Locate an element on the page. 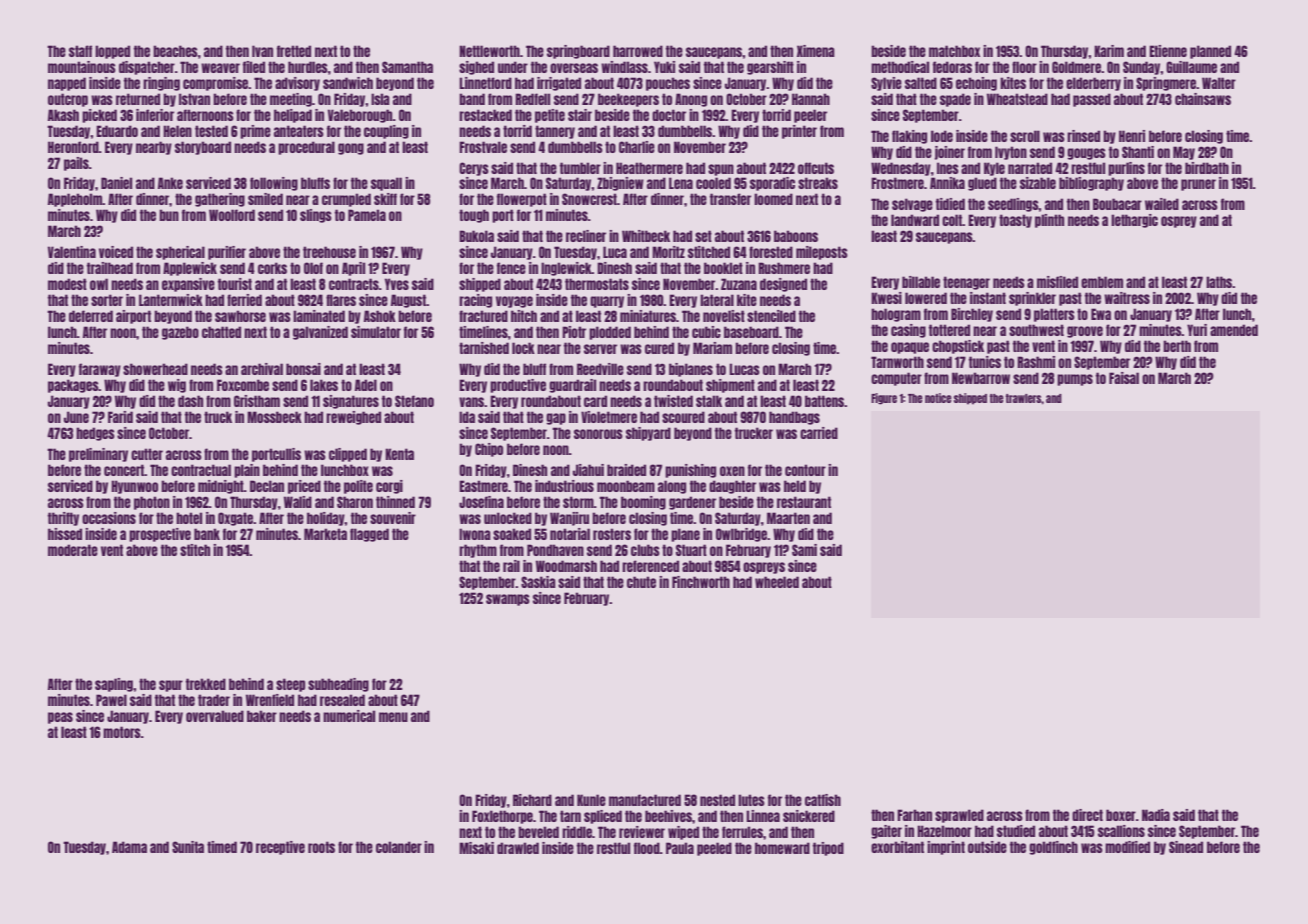 The image size is (1308, 924). steep is located at coordinates (290, 685).
